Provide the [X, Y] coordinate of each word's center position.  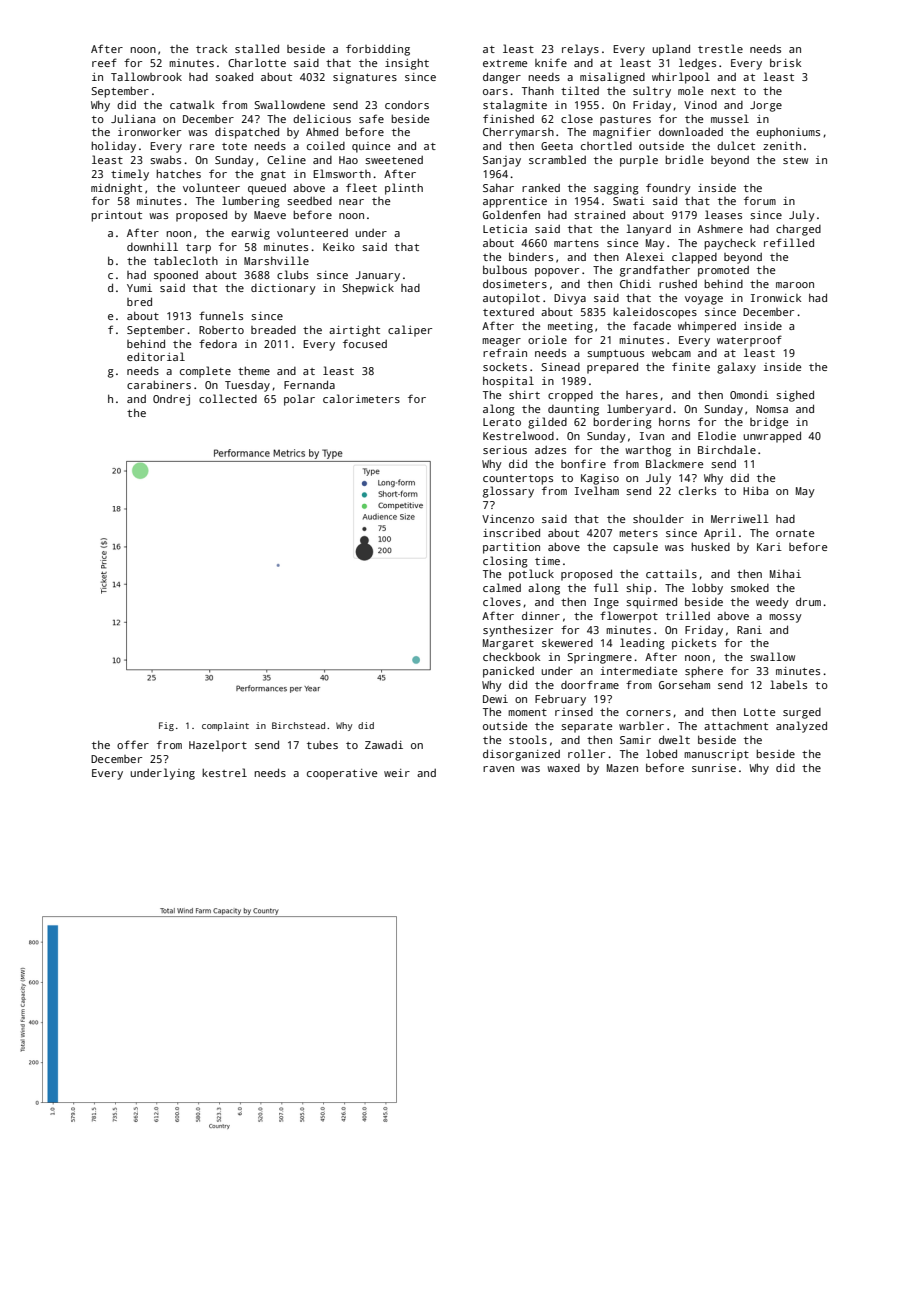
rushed [678, 283]
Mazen [622, 768]
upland [671, 50]
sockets [505, 366]
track [211, 49]
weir [397, 773]
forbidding [378, 50]
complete [205, 372]
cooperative [342, 774]
